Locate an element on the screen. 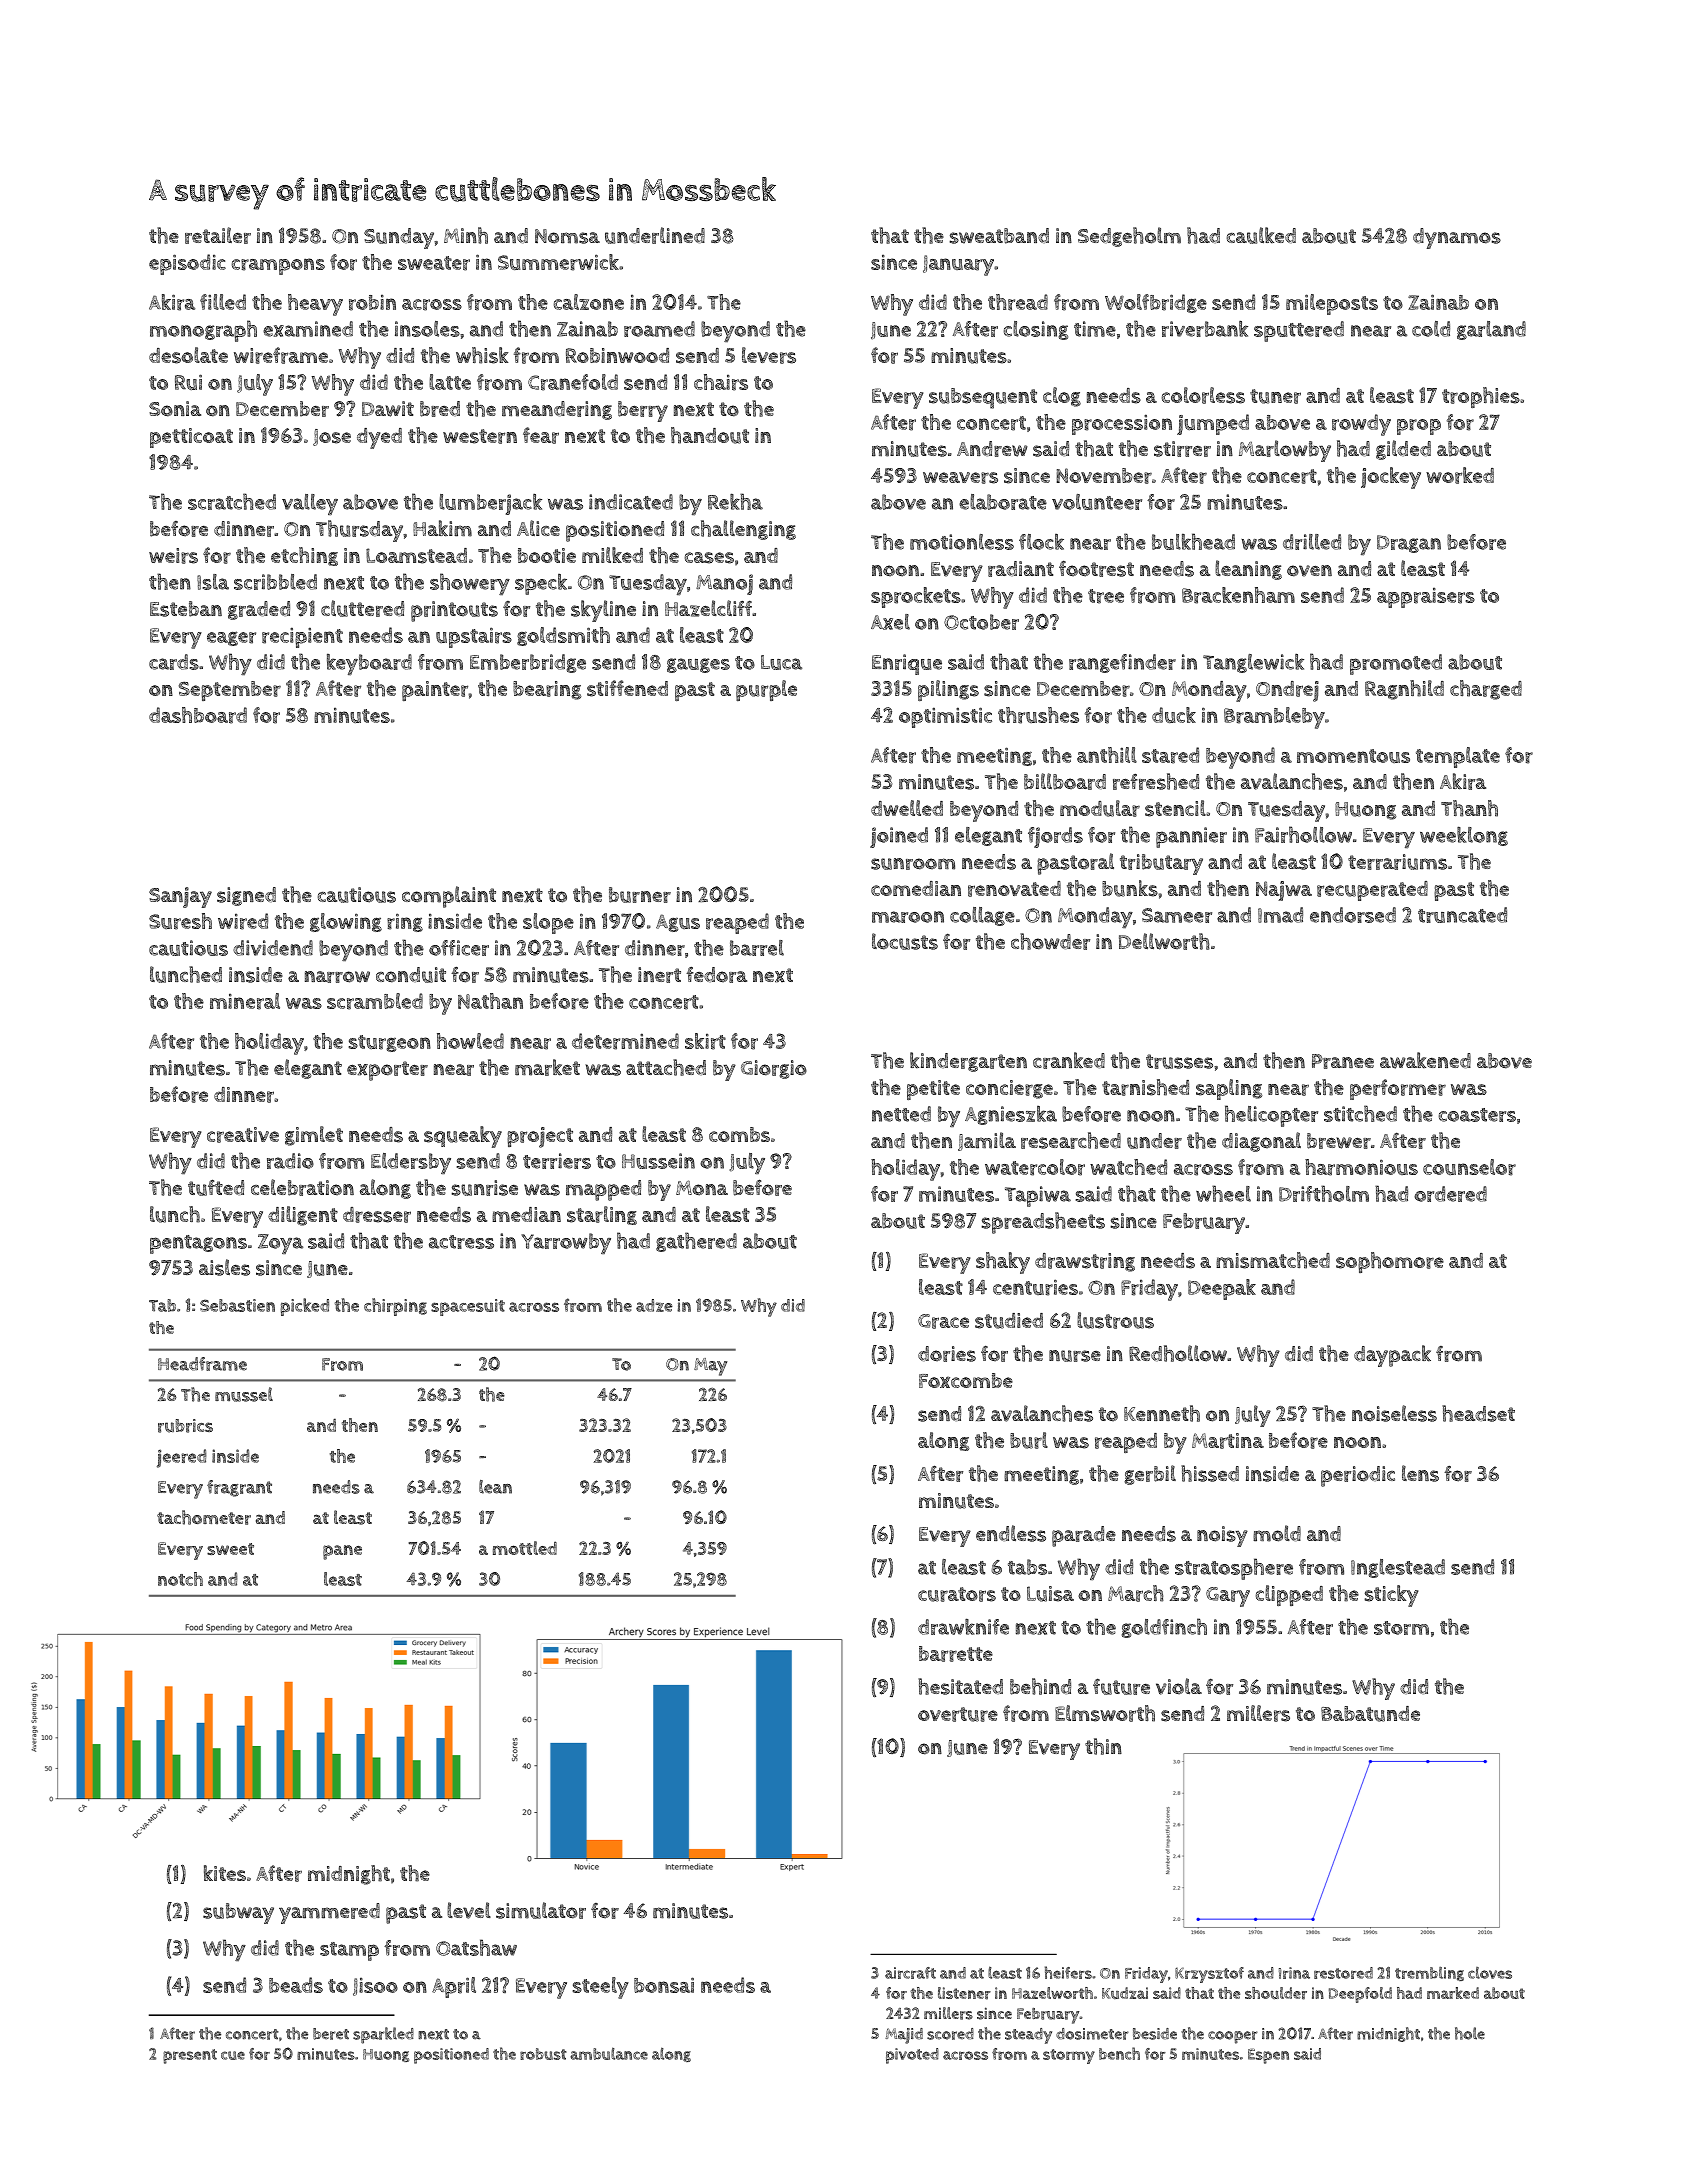 The width and height of the screenshot is (1683, 2178). trembling is located at coordinates (1429, 1974).
